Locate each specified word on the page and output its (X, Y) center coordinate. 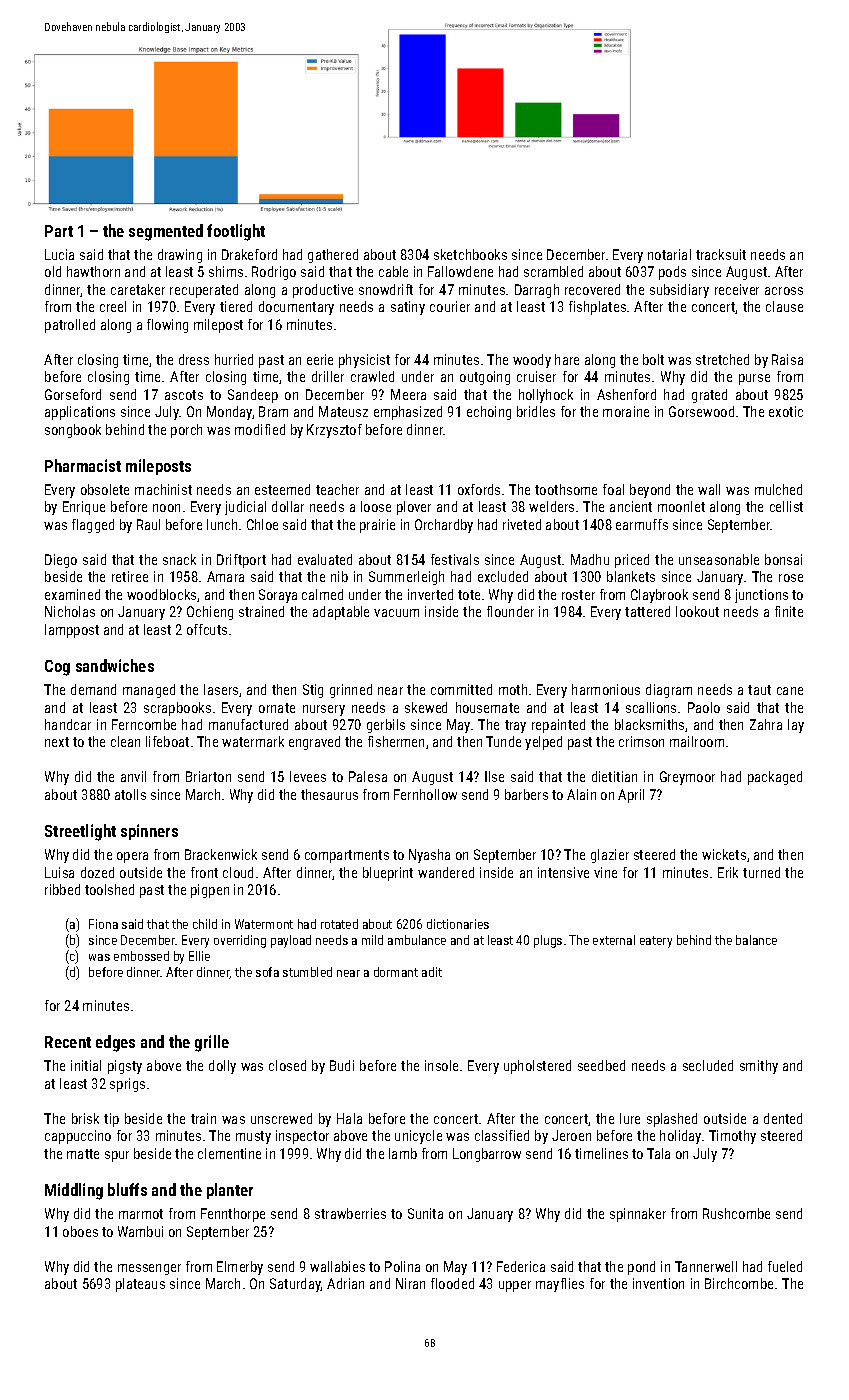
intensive (563, 872)
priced (632, 561)
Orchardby (444, 526)
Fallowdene (460, 271)
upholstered (537, 1067)
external (614, 940)
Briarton (208, 776)
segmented (166, 232)
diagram (669, 691)
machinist (163, 489)
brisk (85, 1118)
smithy (759, 1067)
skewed (426, 707)
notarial (669, 254)
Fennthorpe (233, 1215)
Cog (57, 668)
